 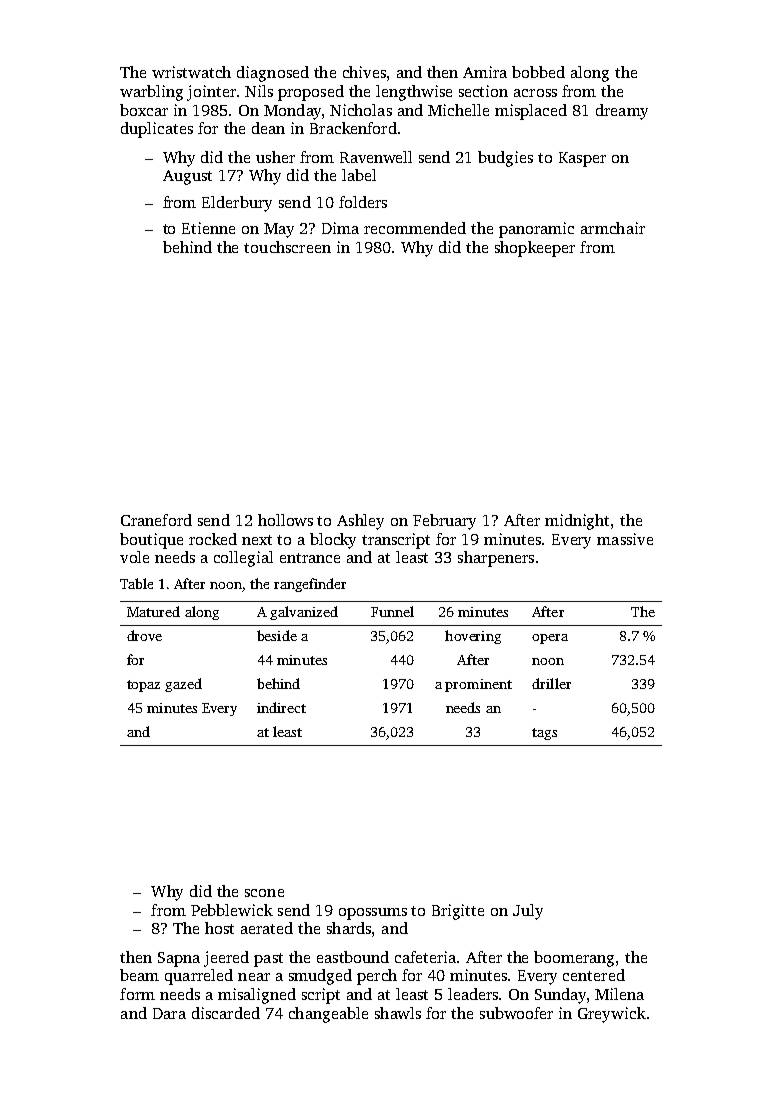 I want to click on Greywick, so click(x=612, y=1015).
